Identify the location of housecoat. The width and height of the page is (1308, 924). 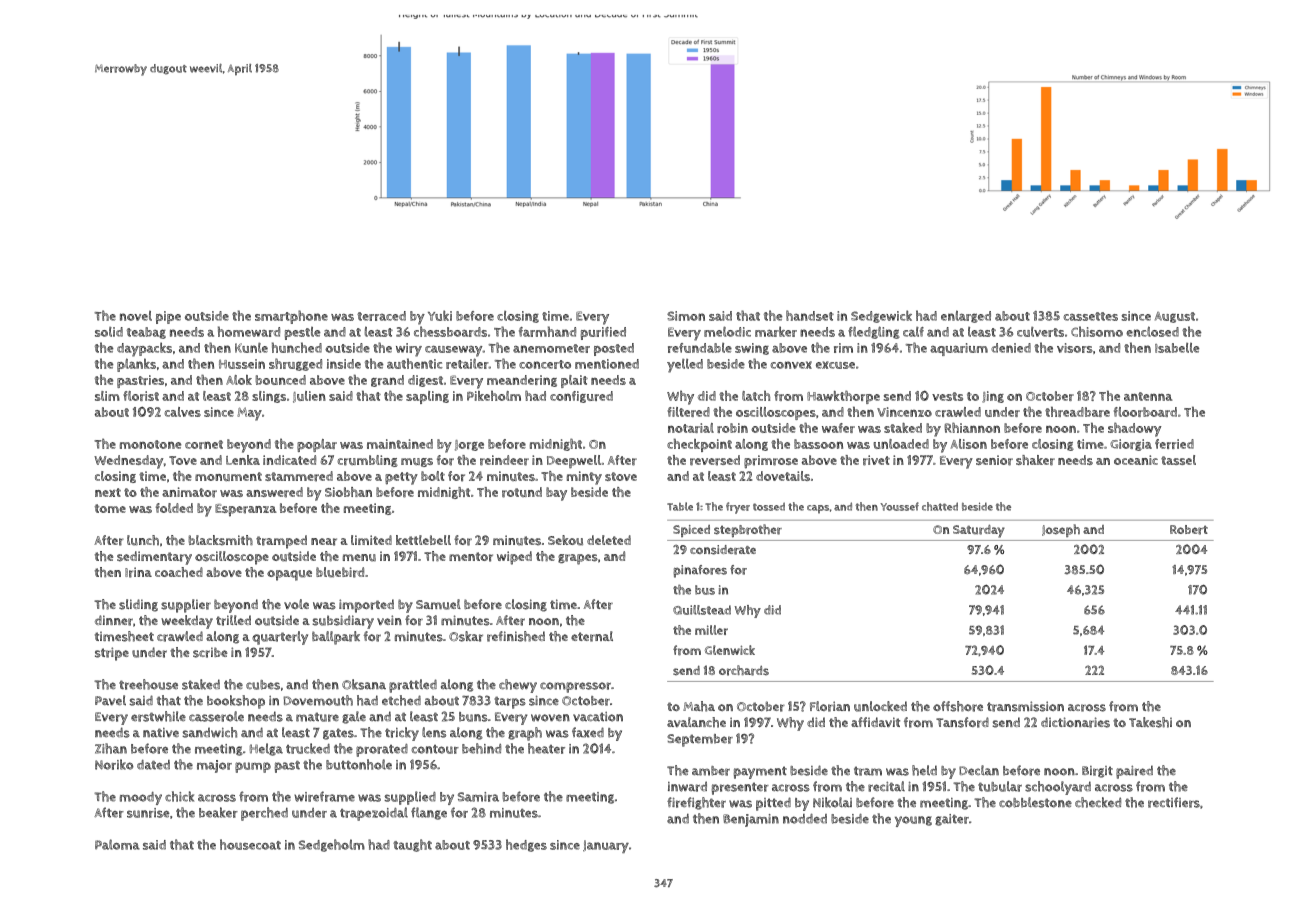
(250, 844).
